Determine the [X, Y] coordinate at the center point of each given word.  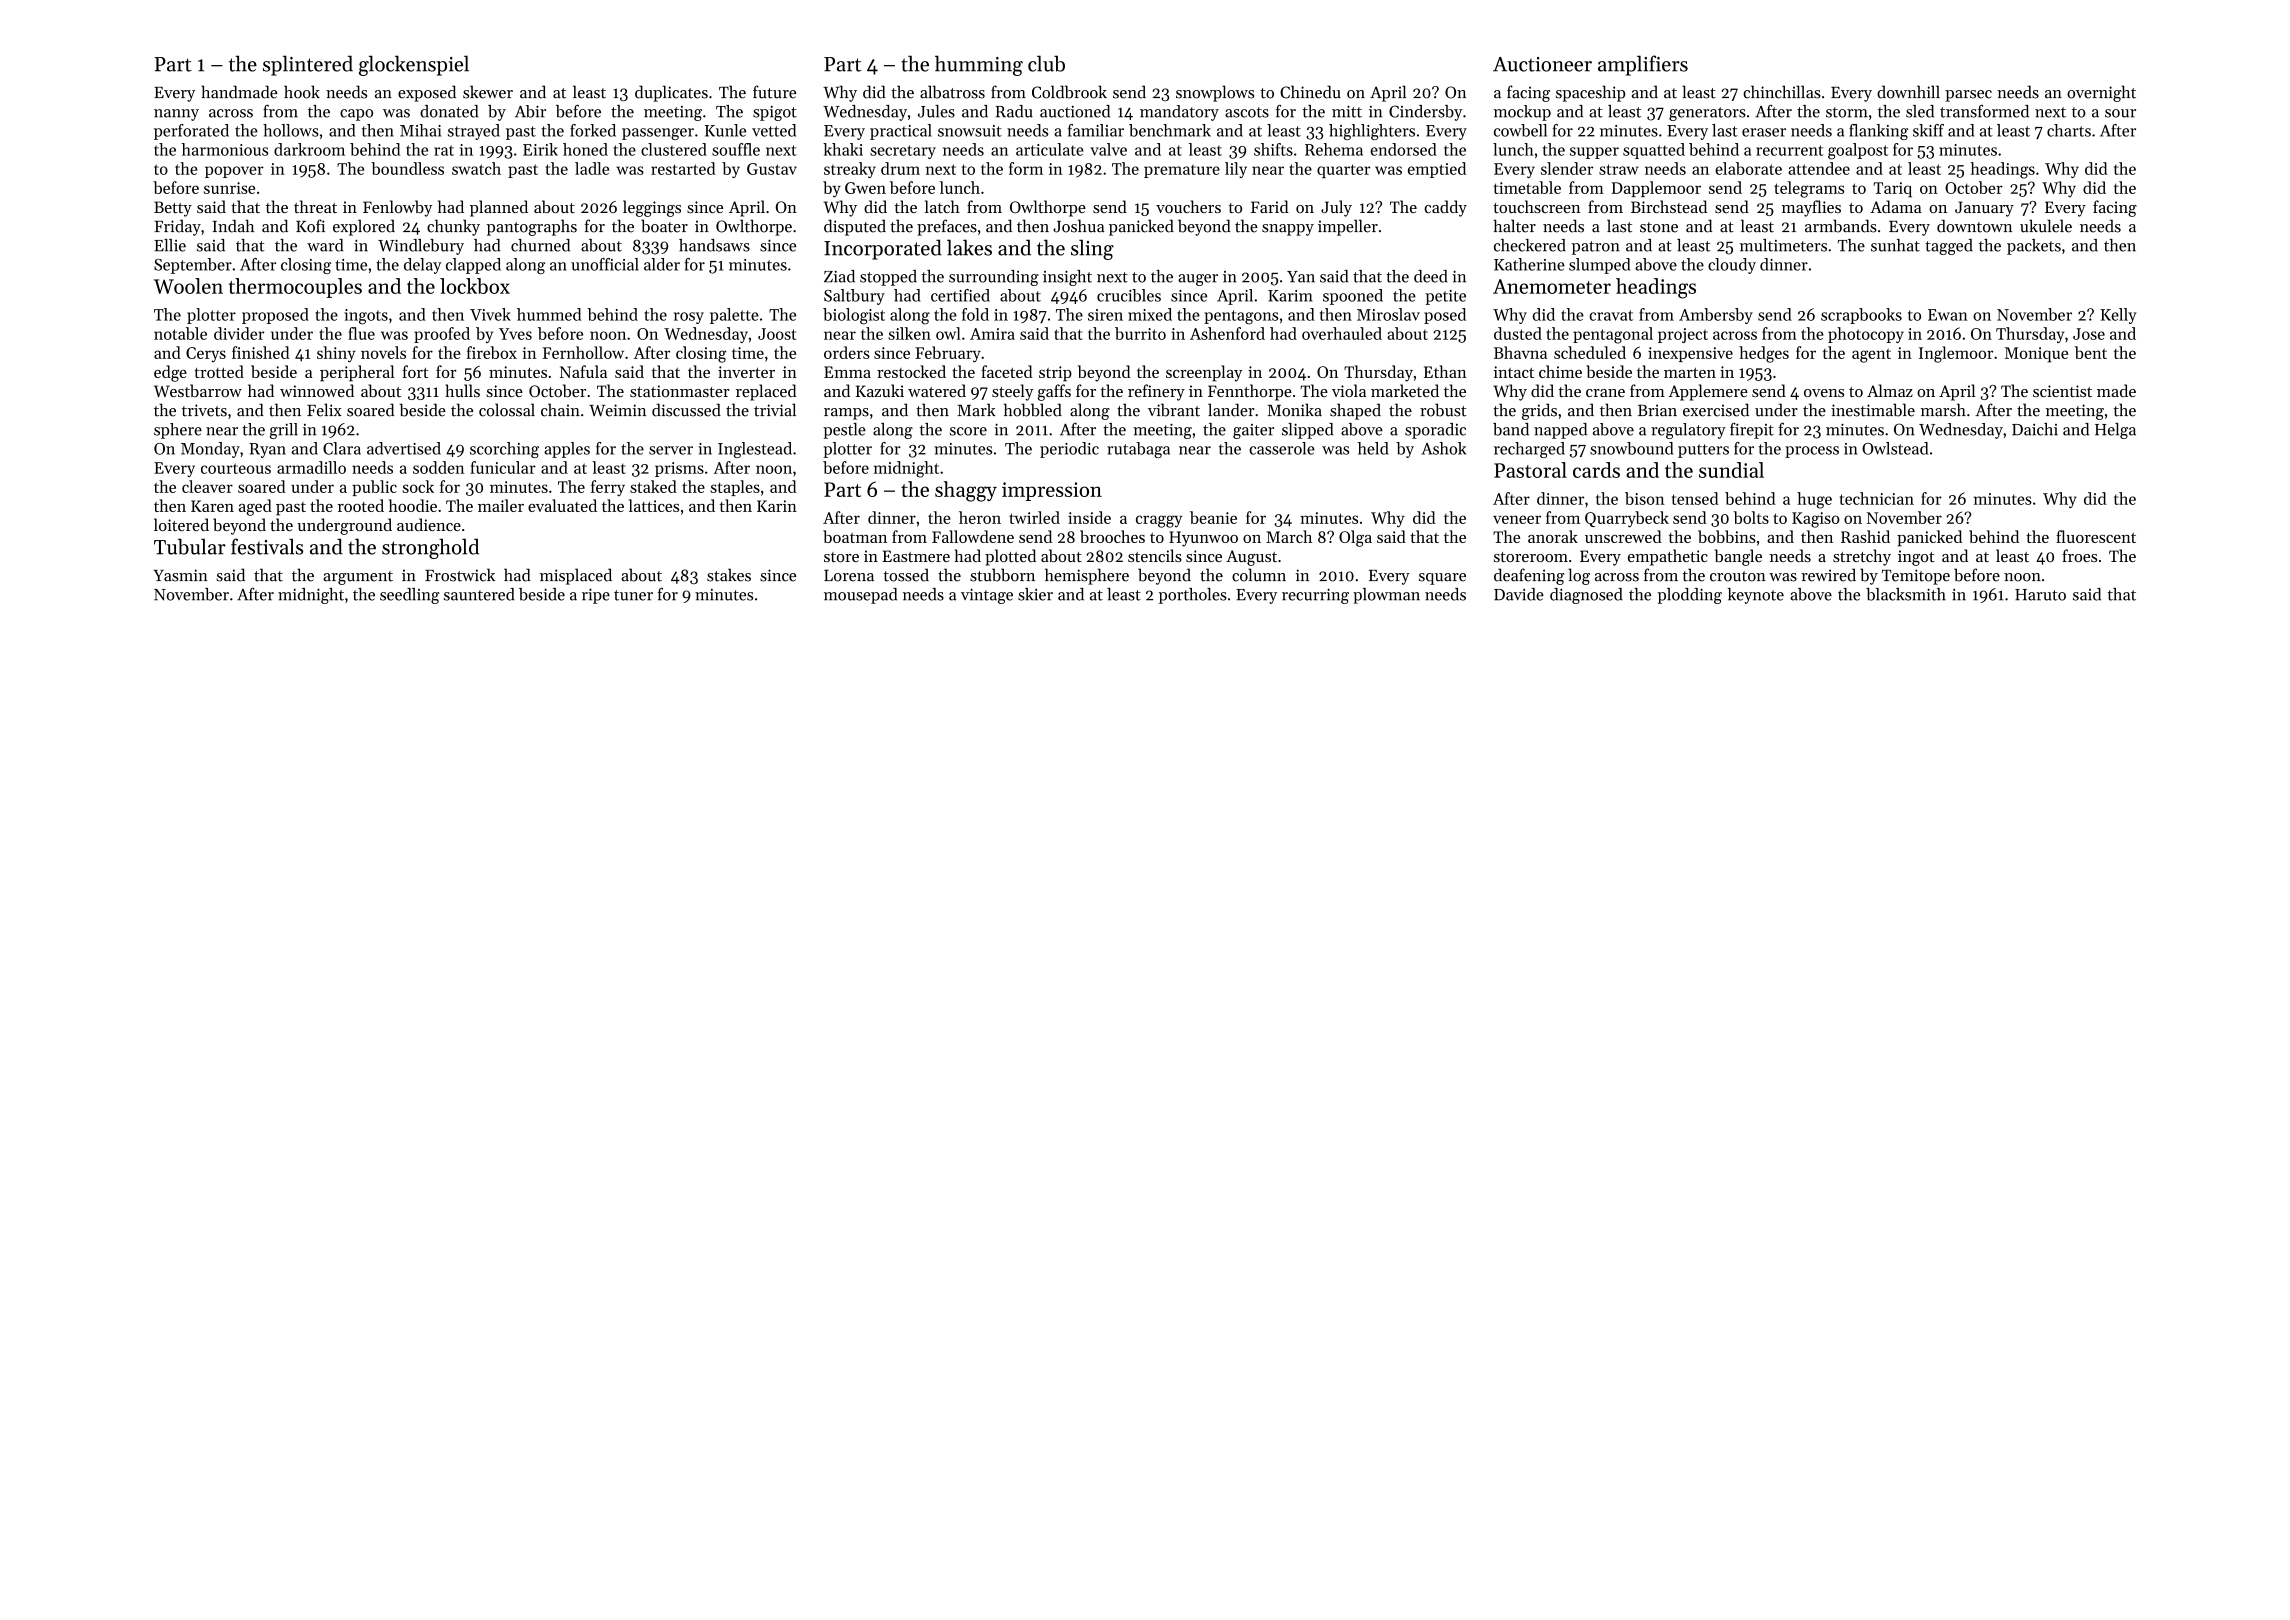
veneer [1517, 519]
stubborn [1002, 575]
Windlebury [421, 247]
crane [1605, 393]
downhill [1908, 92]
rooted [361, 505]
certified [960, 295]
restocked [911, 371]
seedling [410, 596]
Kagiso [1816, 520]
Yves [515, 334]
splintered [308, 65]
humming [979, 65]
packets [2034, 247]
